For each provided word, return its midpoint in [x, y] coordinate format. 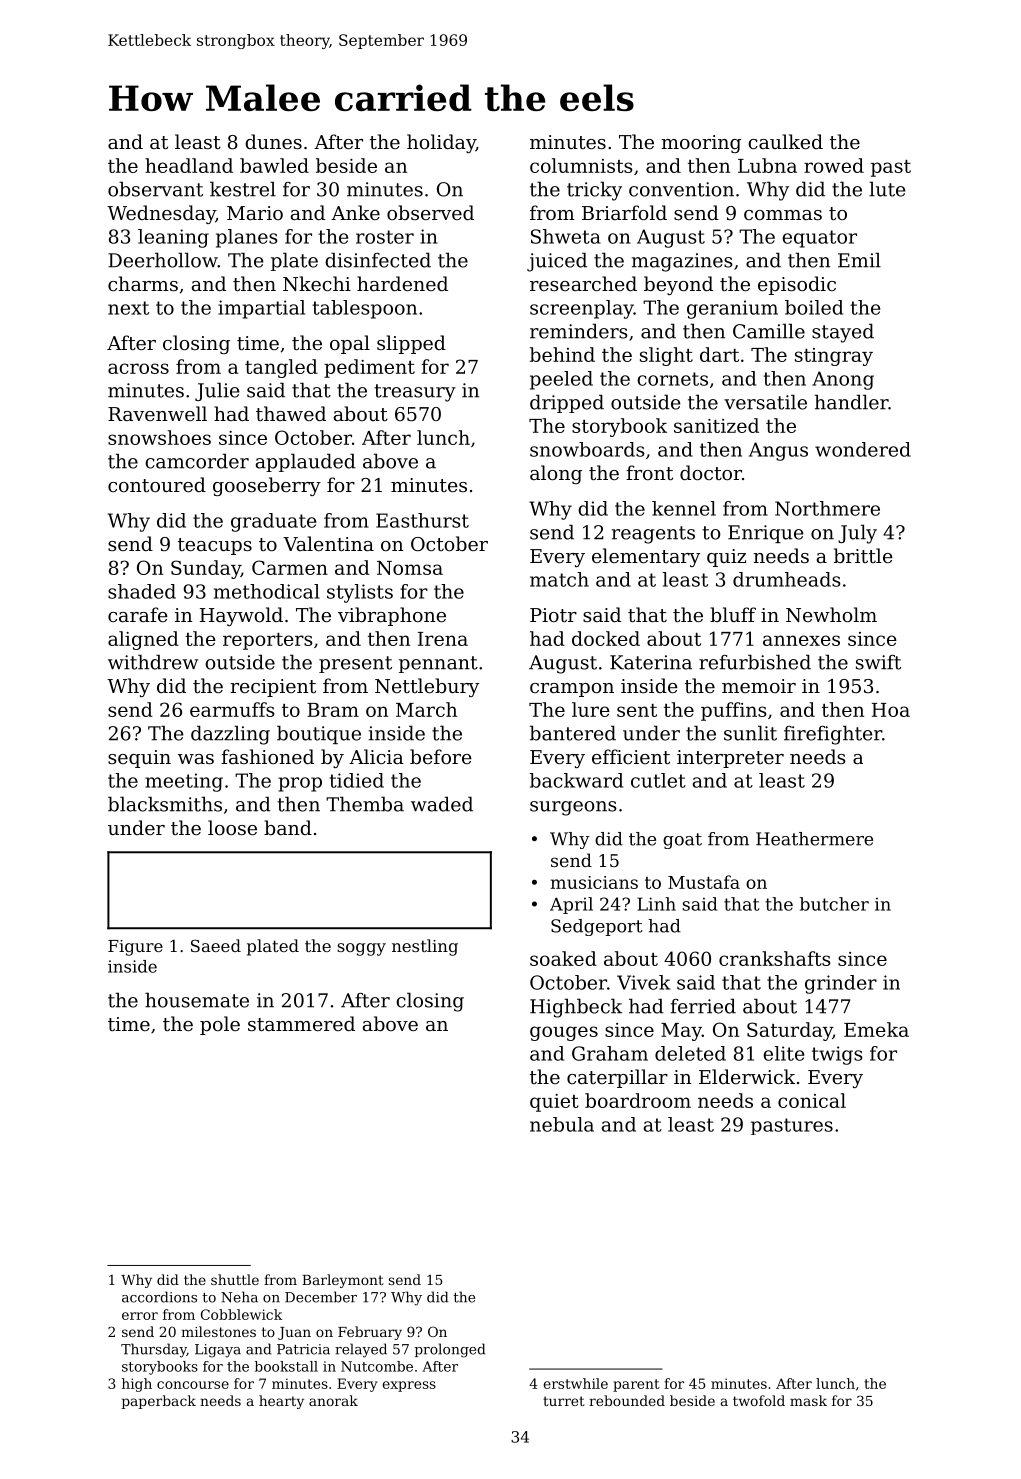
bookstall [286, 1366]
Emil [859, 260]
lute [887, 189]
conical [812, 1100]
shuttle [235, 1279]
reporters [267, 641]
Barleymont [343, 1281]
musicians [594, 882]
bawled [274, 165]
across [138, 368]
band [288, 827]
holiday [441, 143]
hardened [402, 283]
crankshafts [774, 958]
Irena [443, 639]
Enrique [766, 534]
